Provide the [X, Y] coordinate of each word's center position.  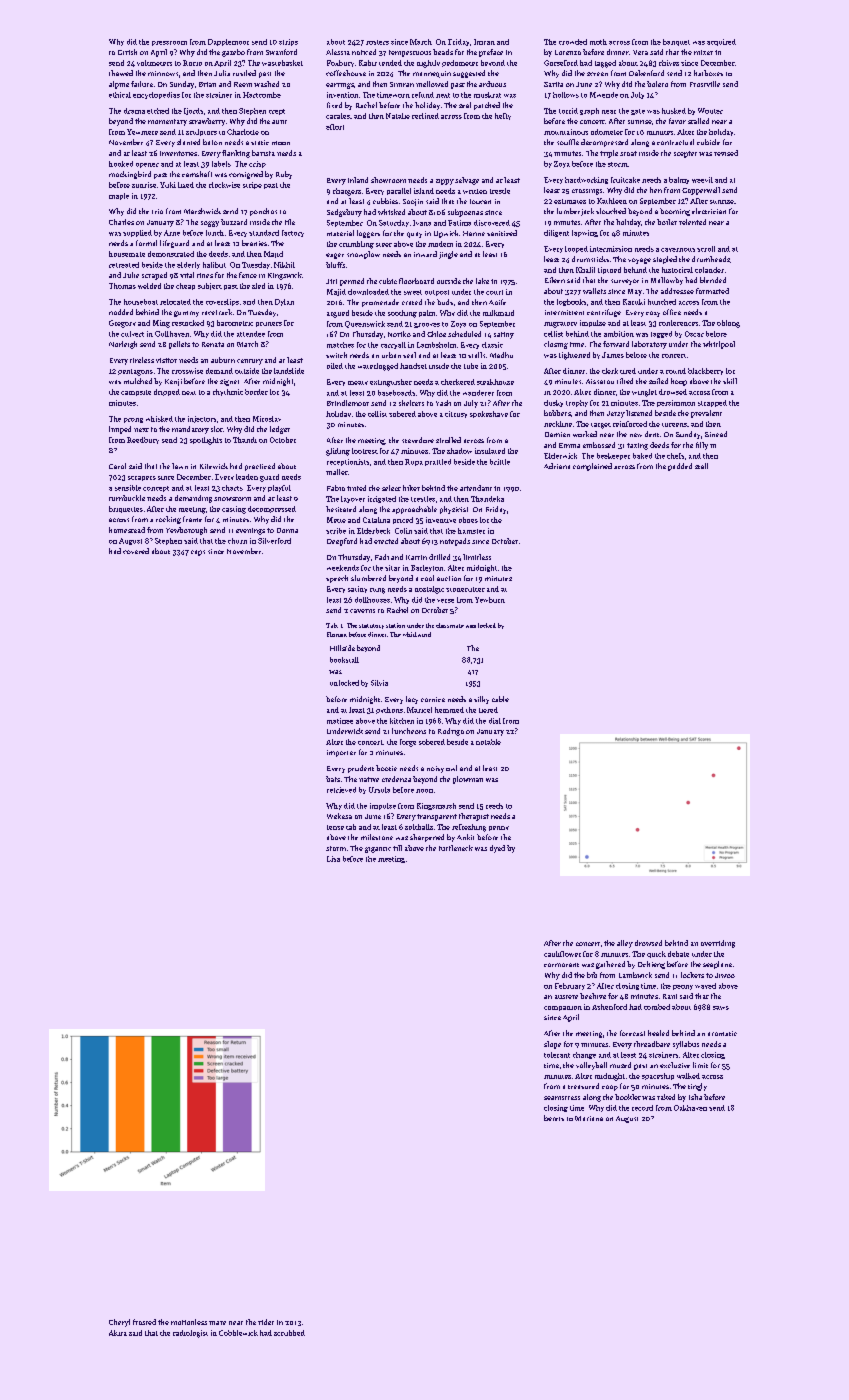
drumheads [711, 259]
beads [443, 52]
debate [678, 954]
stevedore [418, 440]
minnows [163, 73]
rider [266, 1322]
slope [552, 1045]
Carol [117, 466]
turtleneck [456, 848]
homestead [127, 530]
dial [495, 721]
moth [598, 42]
